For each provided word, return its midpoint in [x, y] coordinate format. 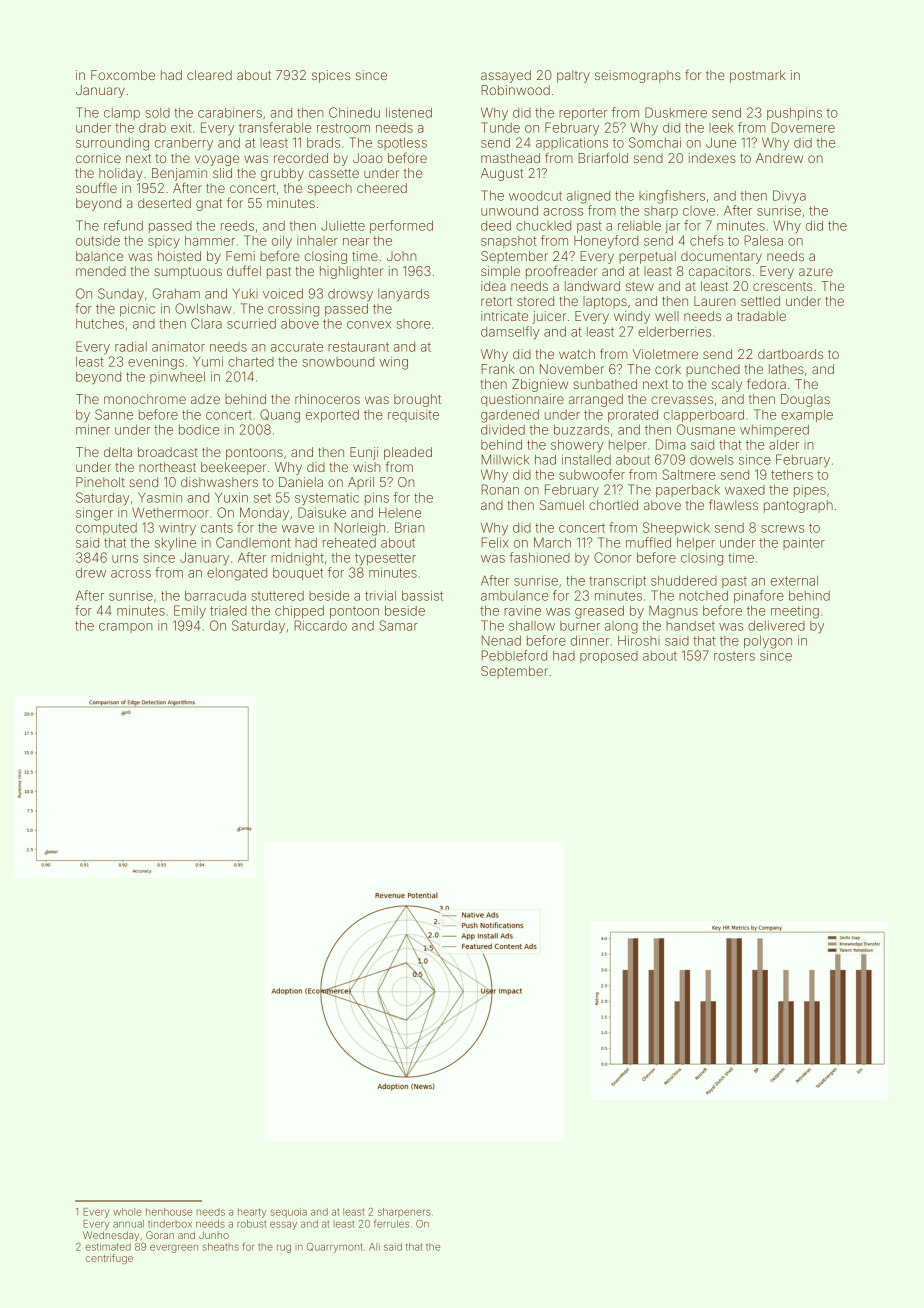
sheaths [220, 1247]
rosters [734, 656]
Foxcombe [123, 75]
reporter [583, 114]
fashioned [539, 557]
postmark [758, 76]
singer [94, 514]
